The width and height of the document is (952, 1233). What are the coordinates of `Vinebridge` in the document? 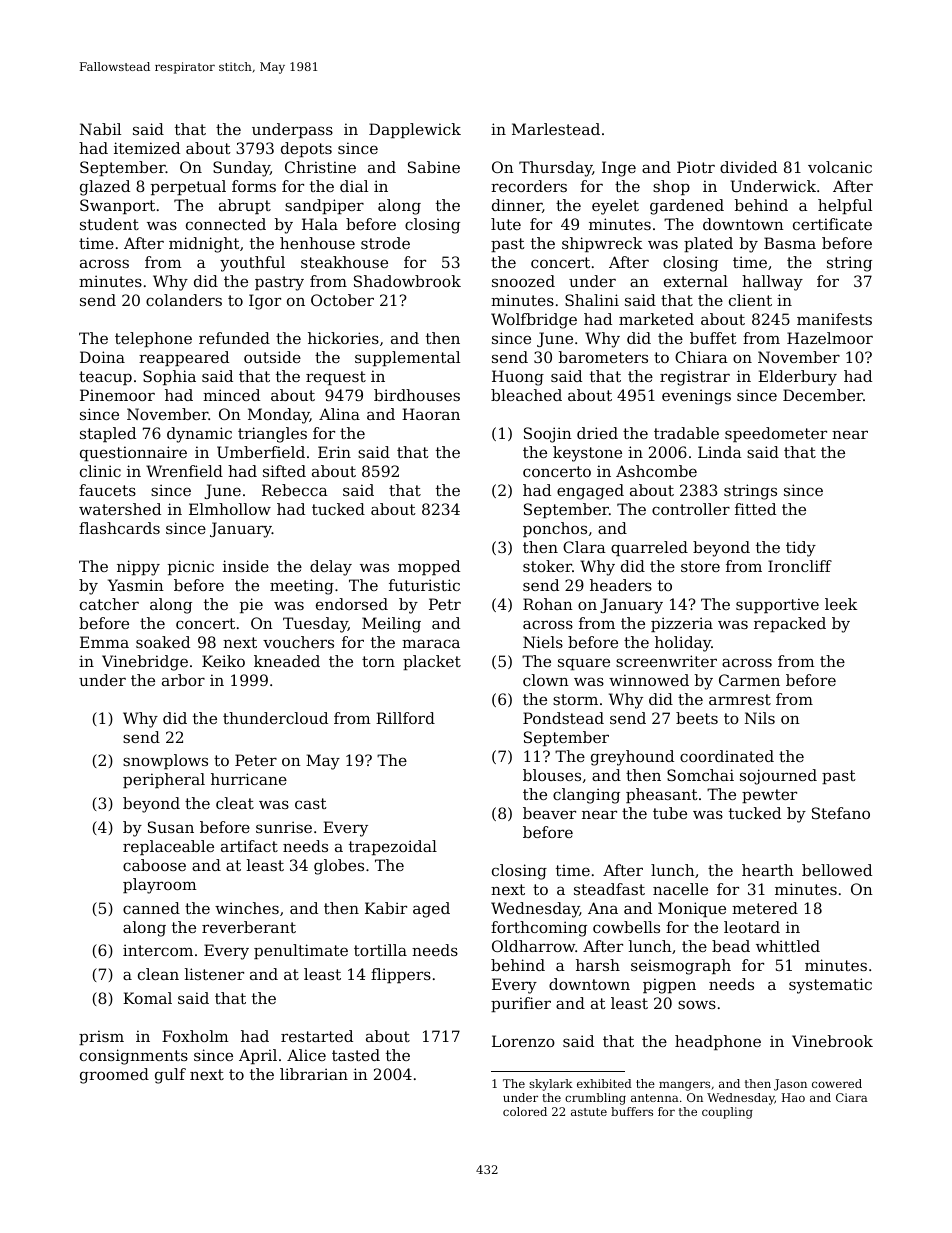 It's located at (145, 663).
